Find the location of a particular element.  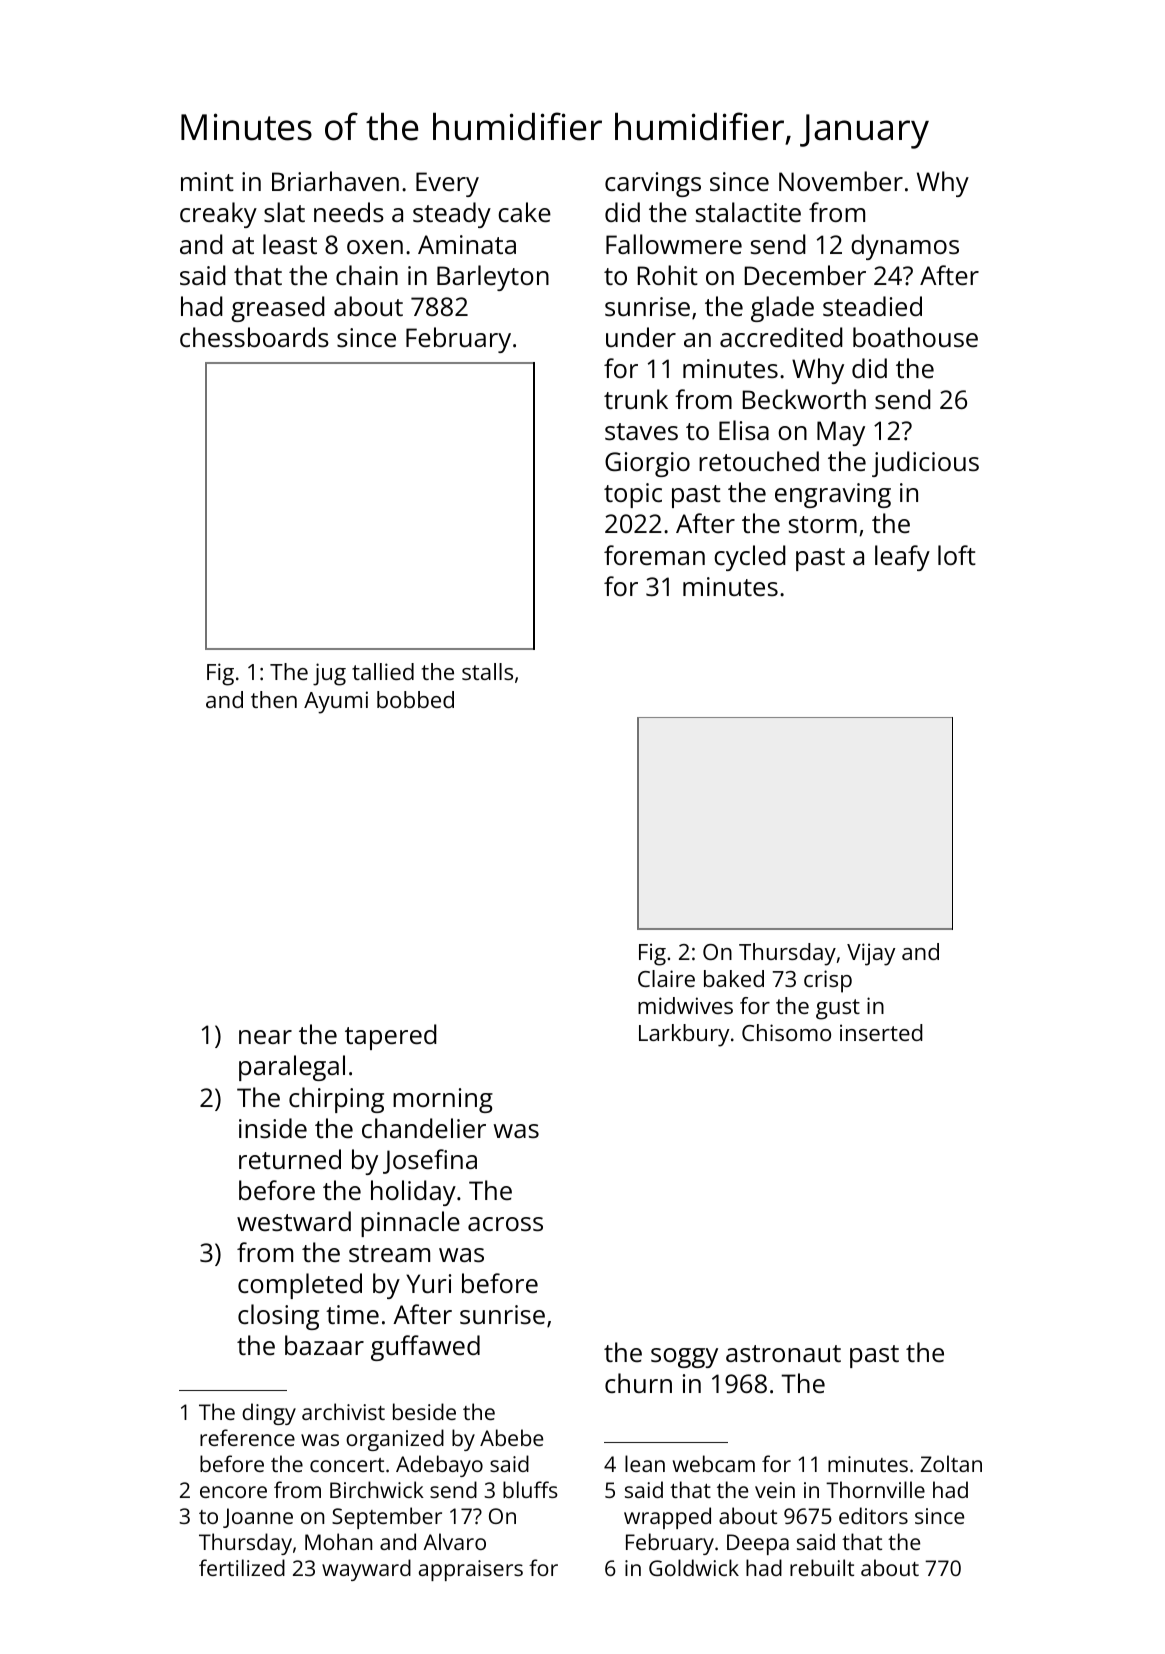

across is located at coordinates (505, 1224).
